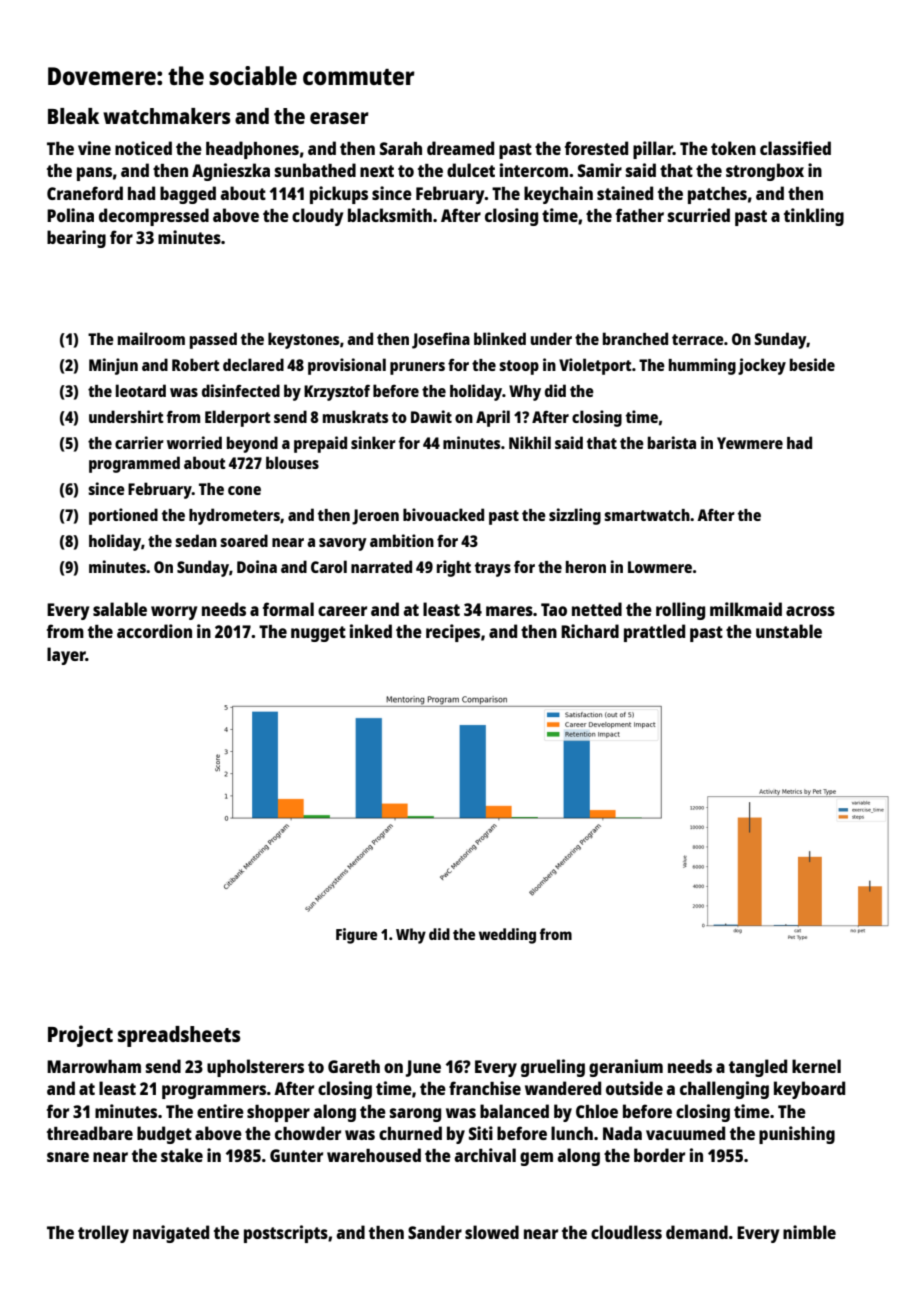  Describe the element at coordinates (789, 631) in the screenshot. I see `unstable` at that location.
